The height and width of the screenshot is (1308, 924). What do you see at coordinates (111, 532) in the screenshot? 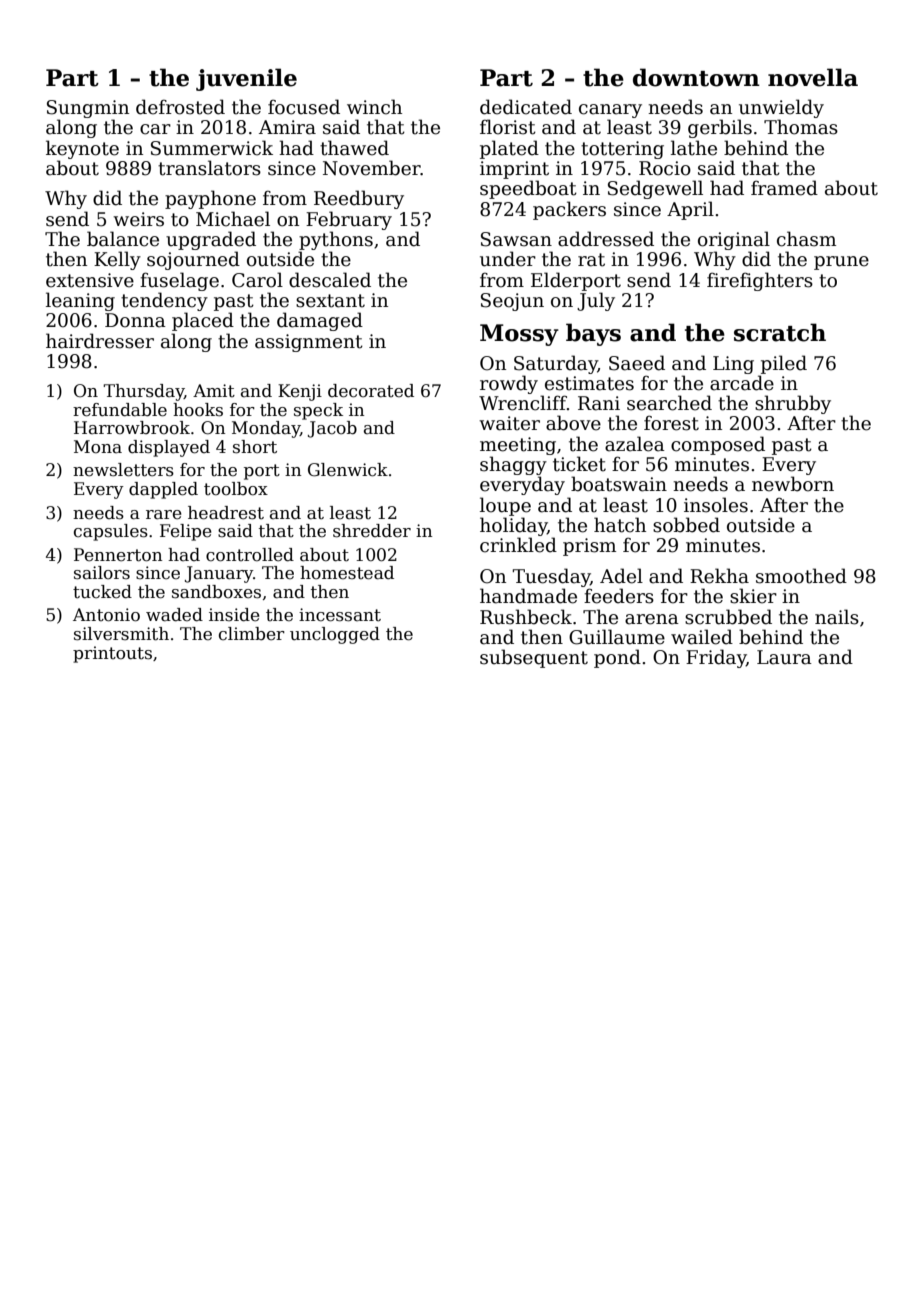
I see `capsules` at bounding box center [111, 532].
